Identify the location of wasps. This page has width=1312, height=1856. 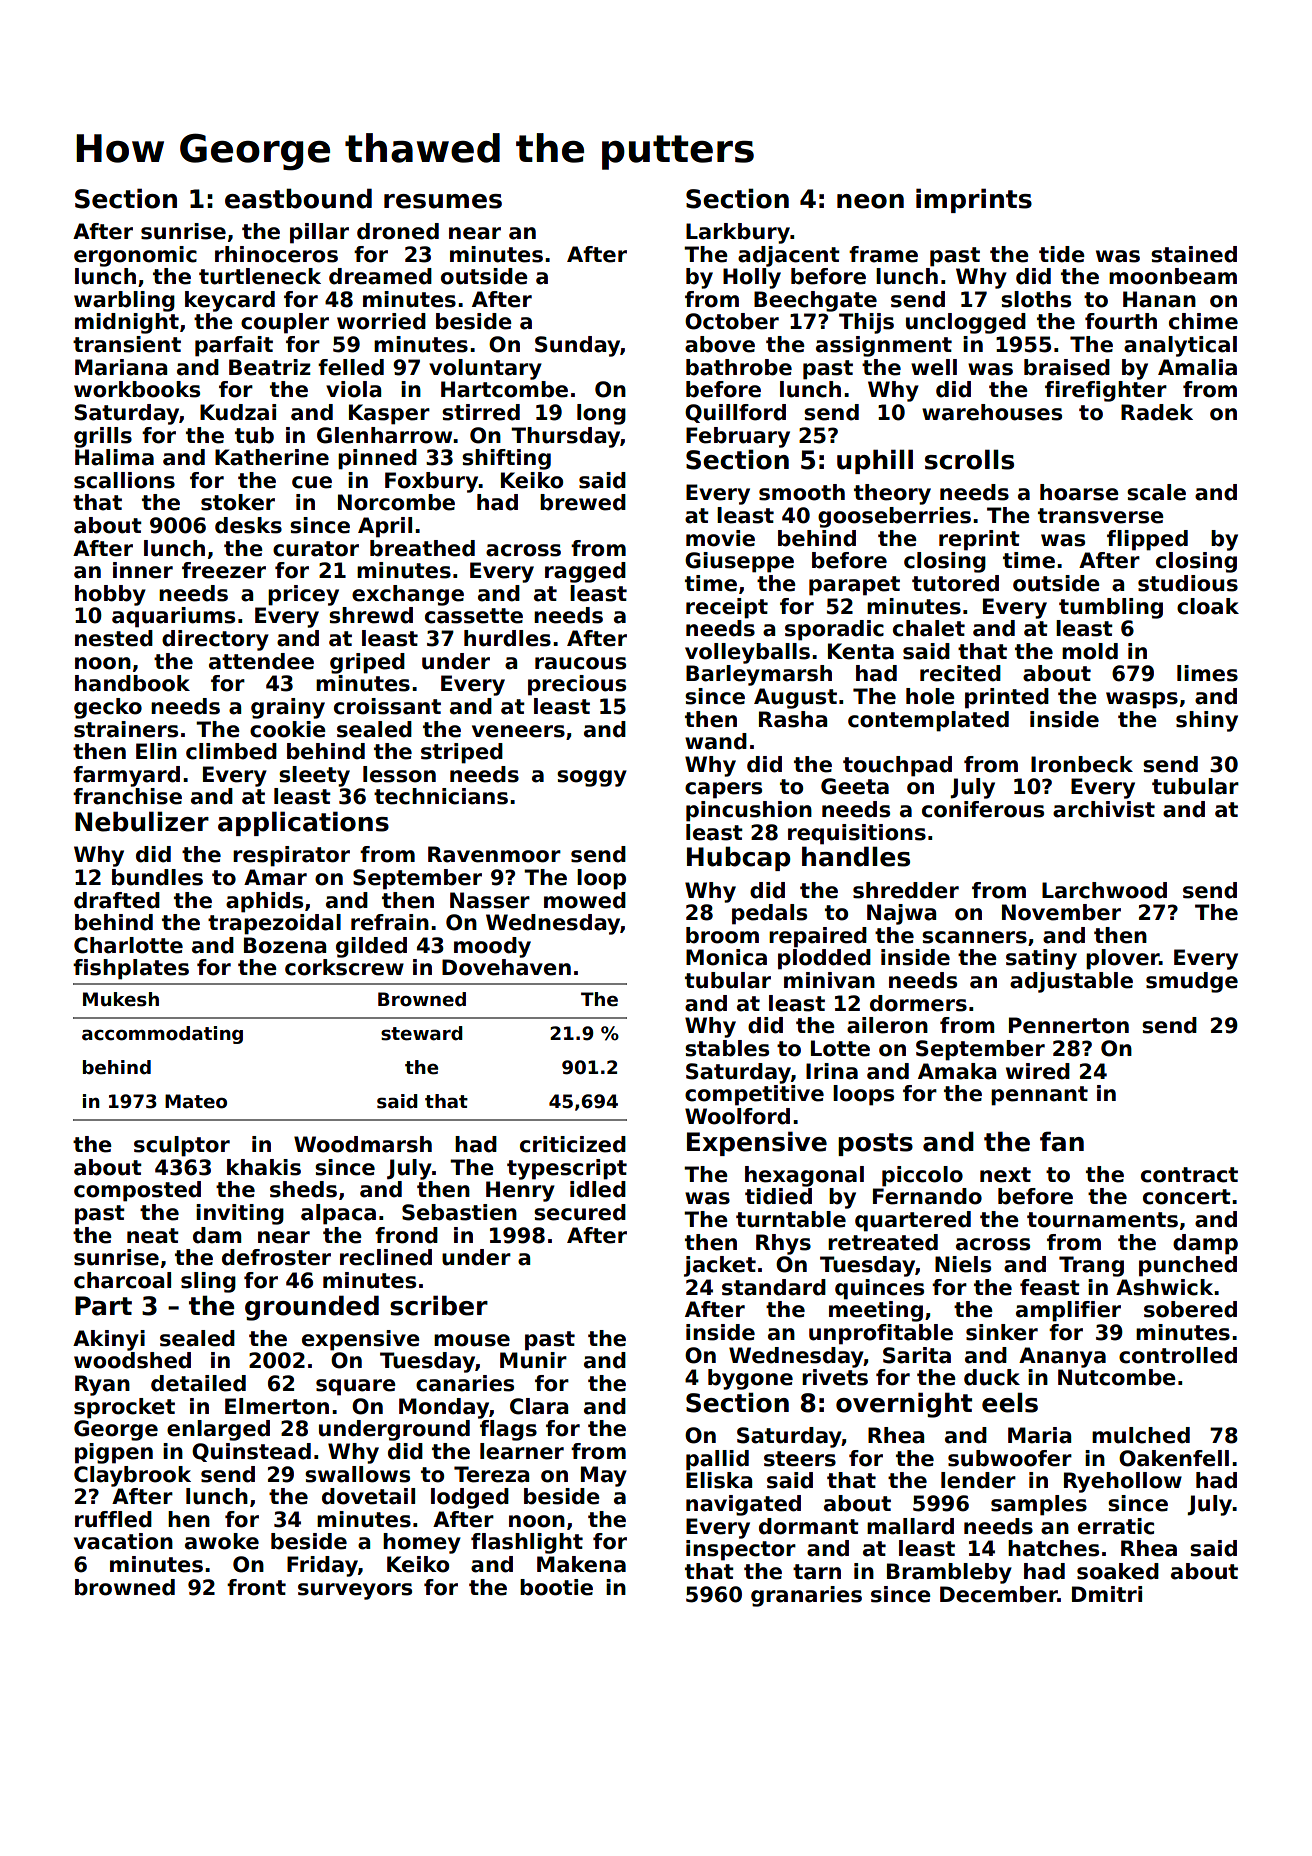
(1142, 700).
